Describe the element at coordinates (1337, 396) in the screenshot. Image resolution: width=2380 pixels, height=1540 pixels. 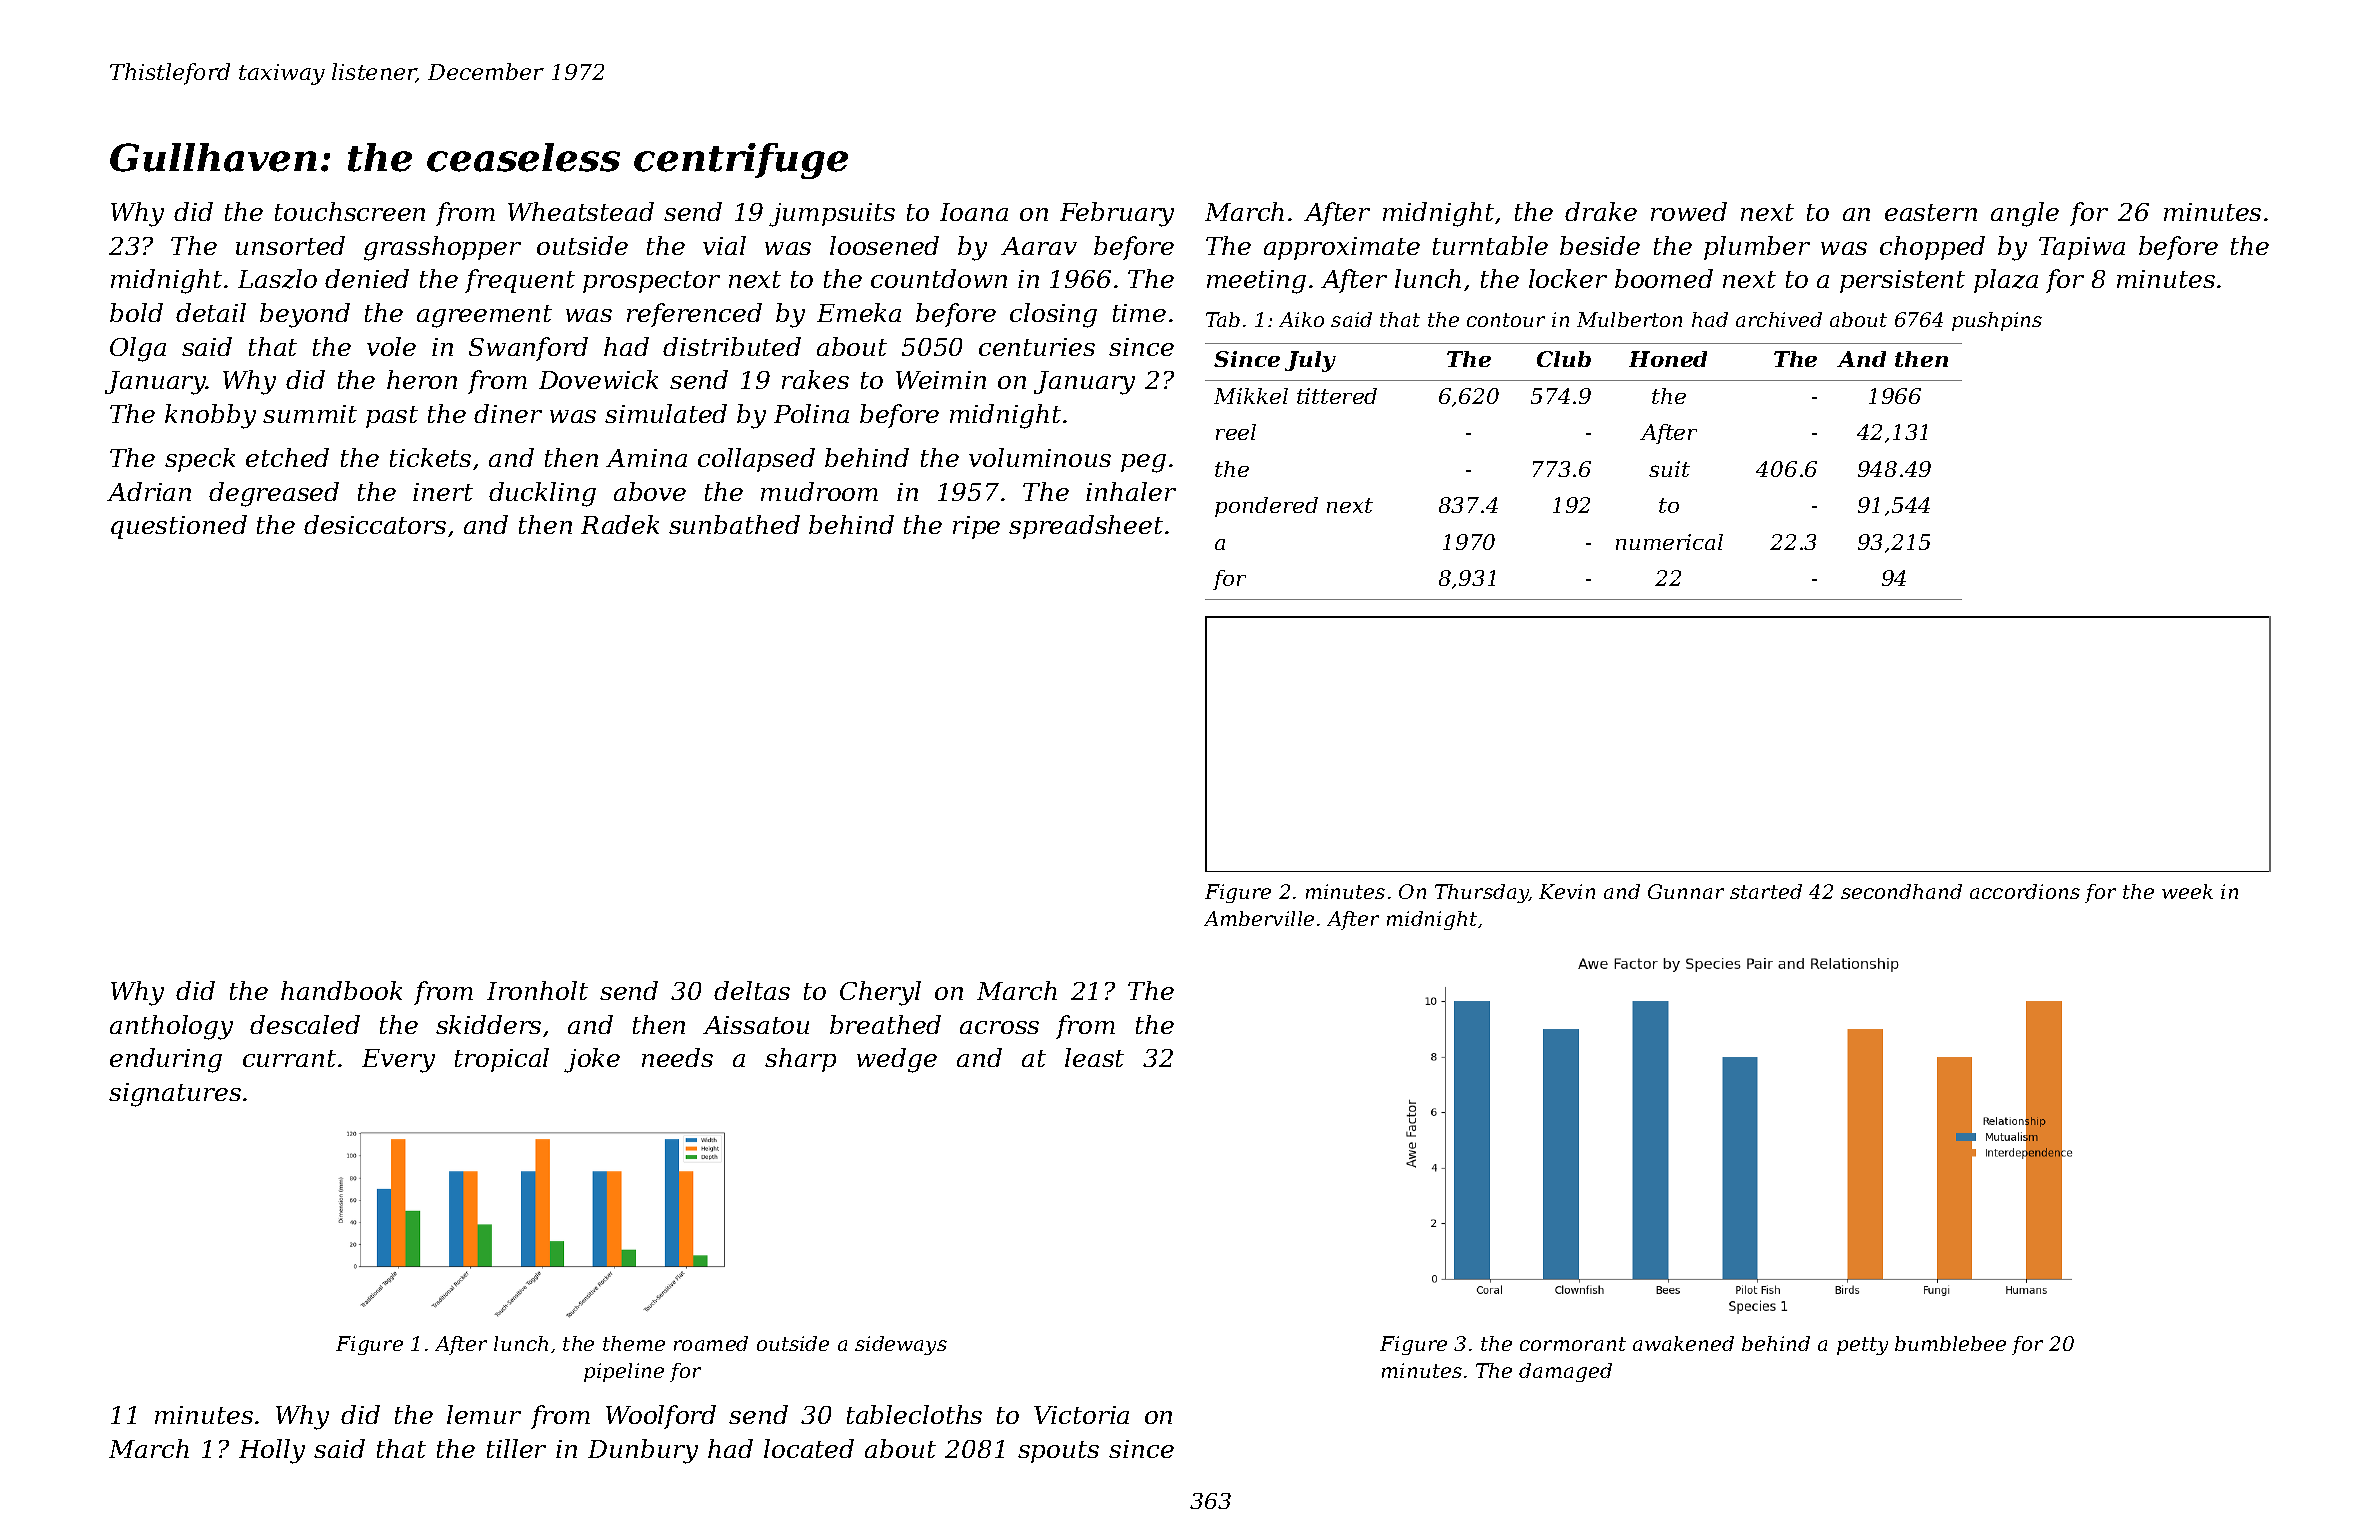
I see `tittered` at that location.
